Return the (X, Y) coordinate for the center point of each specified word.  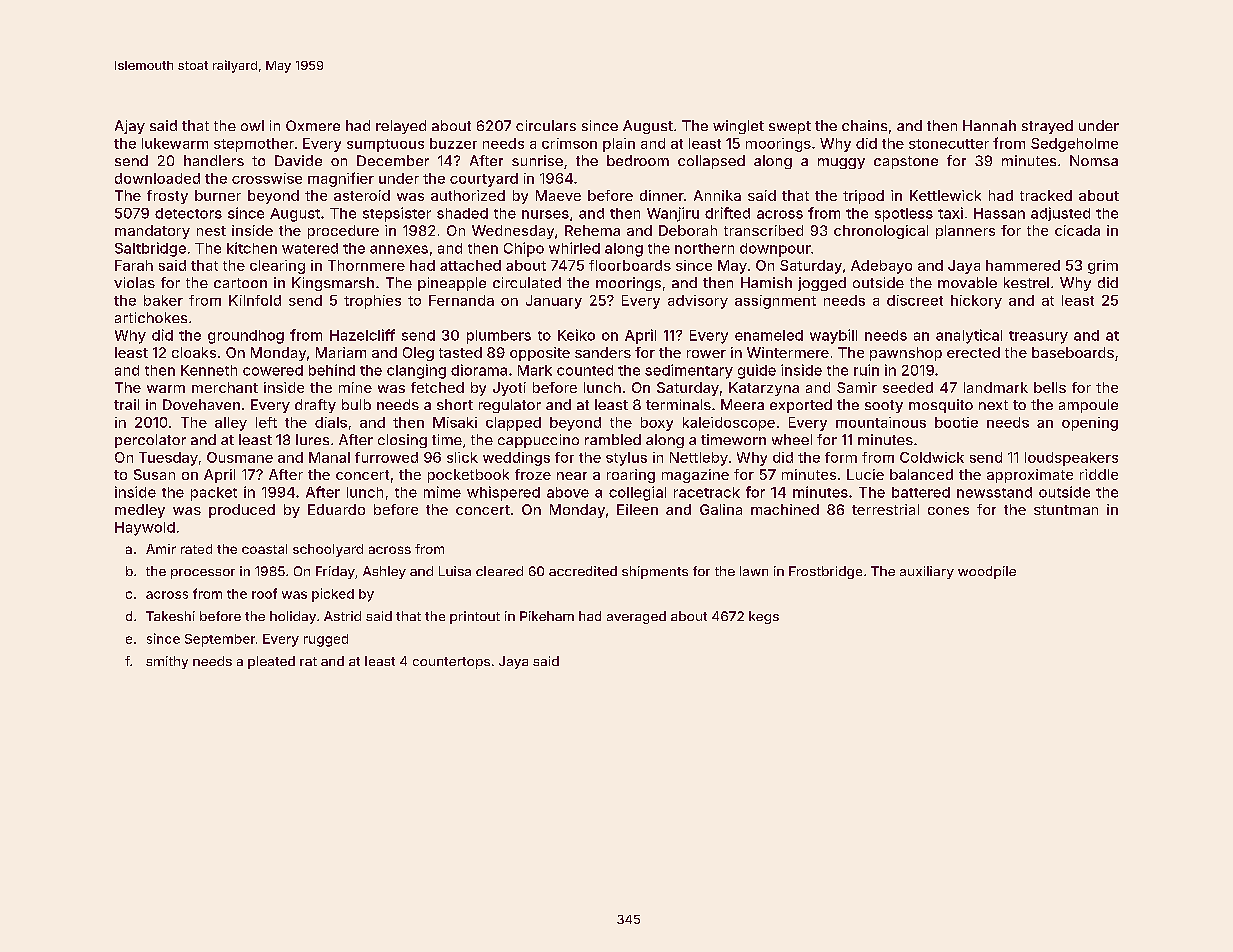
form (841, 457)
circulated (527, 282)
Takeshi (170, 616)
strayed (1047, 127)
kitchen (252, 248)
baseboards (1073, 352)
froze (533, 474)
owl (252, 125)
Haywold (145, 529)
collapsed (711, 162)
